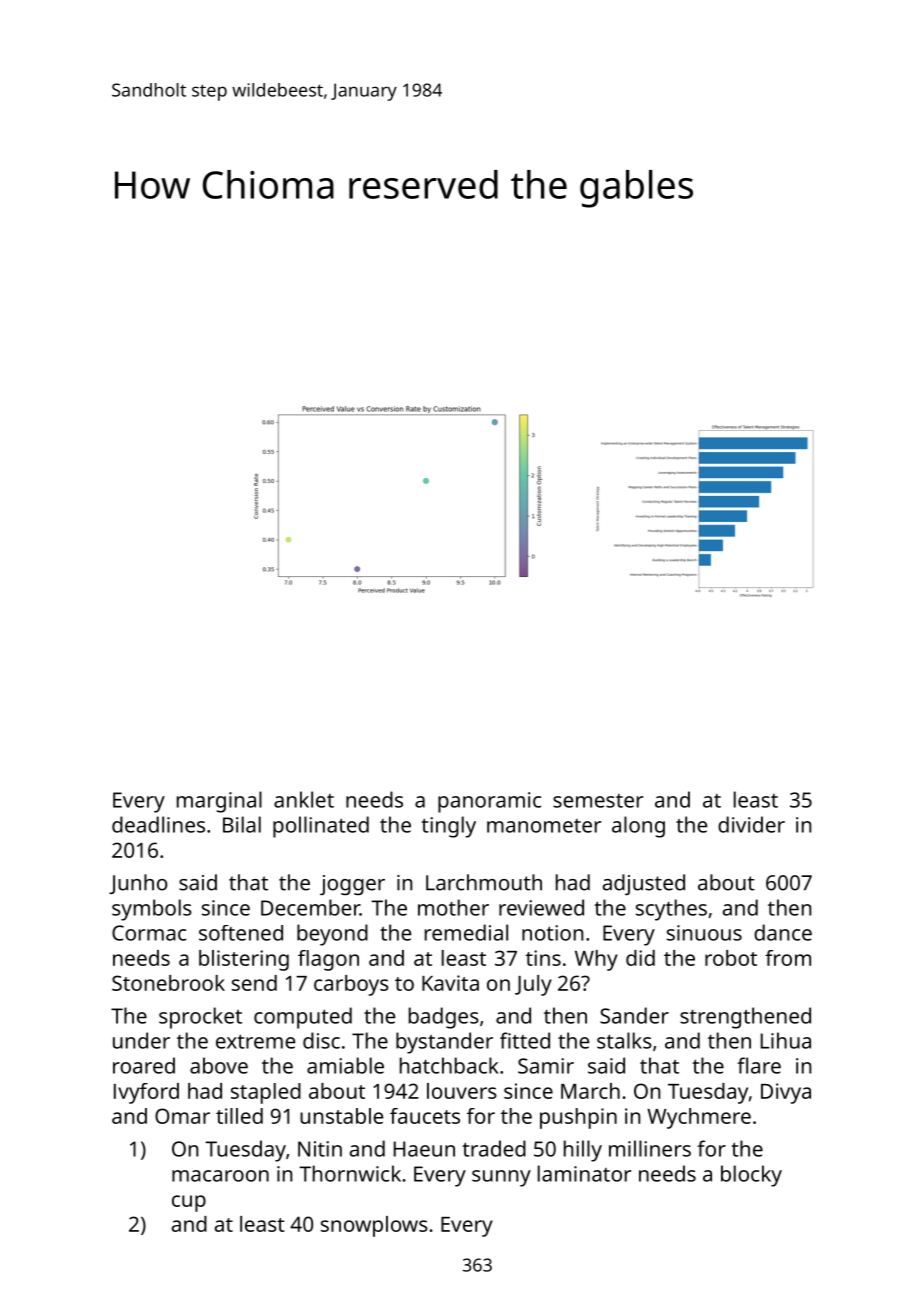 The width and height of the screenshot is (924, 1311). Describe the element at coordinates (144, 1065) in the screenshot. I see `roared` at that location.
